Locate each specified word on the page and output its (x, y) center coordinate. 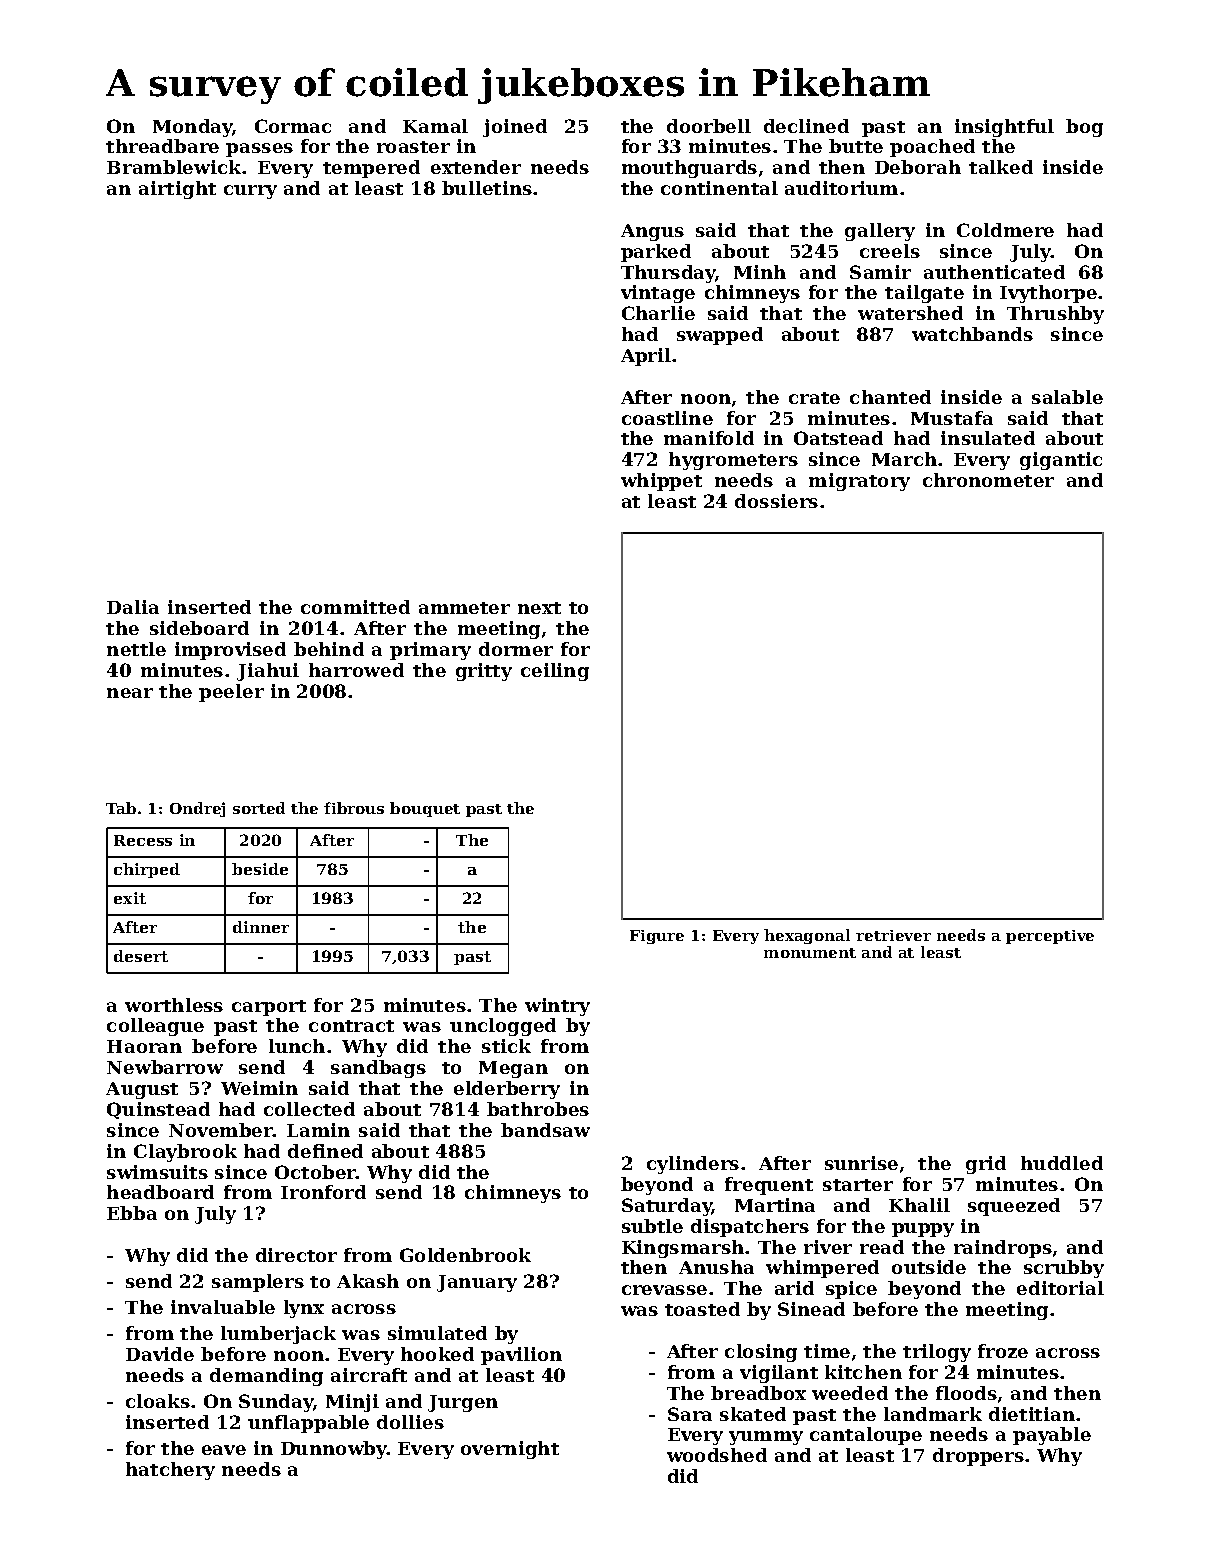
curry (250, 192)
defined (325, 1151)
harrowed (356, 670)
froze (1003, 1351)
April (646, 357)
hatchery (170, 1471)
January (477, 1283)
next (539, 608)
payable (1052, 1436)
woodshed (717, 1455)
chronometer (988, 480)
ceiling (555, 672)
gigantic (1061, 461)
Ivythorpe (1048, 294)
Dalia (133, 607)
